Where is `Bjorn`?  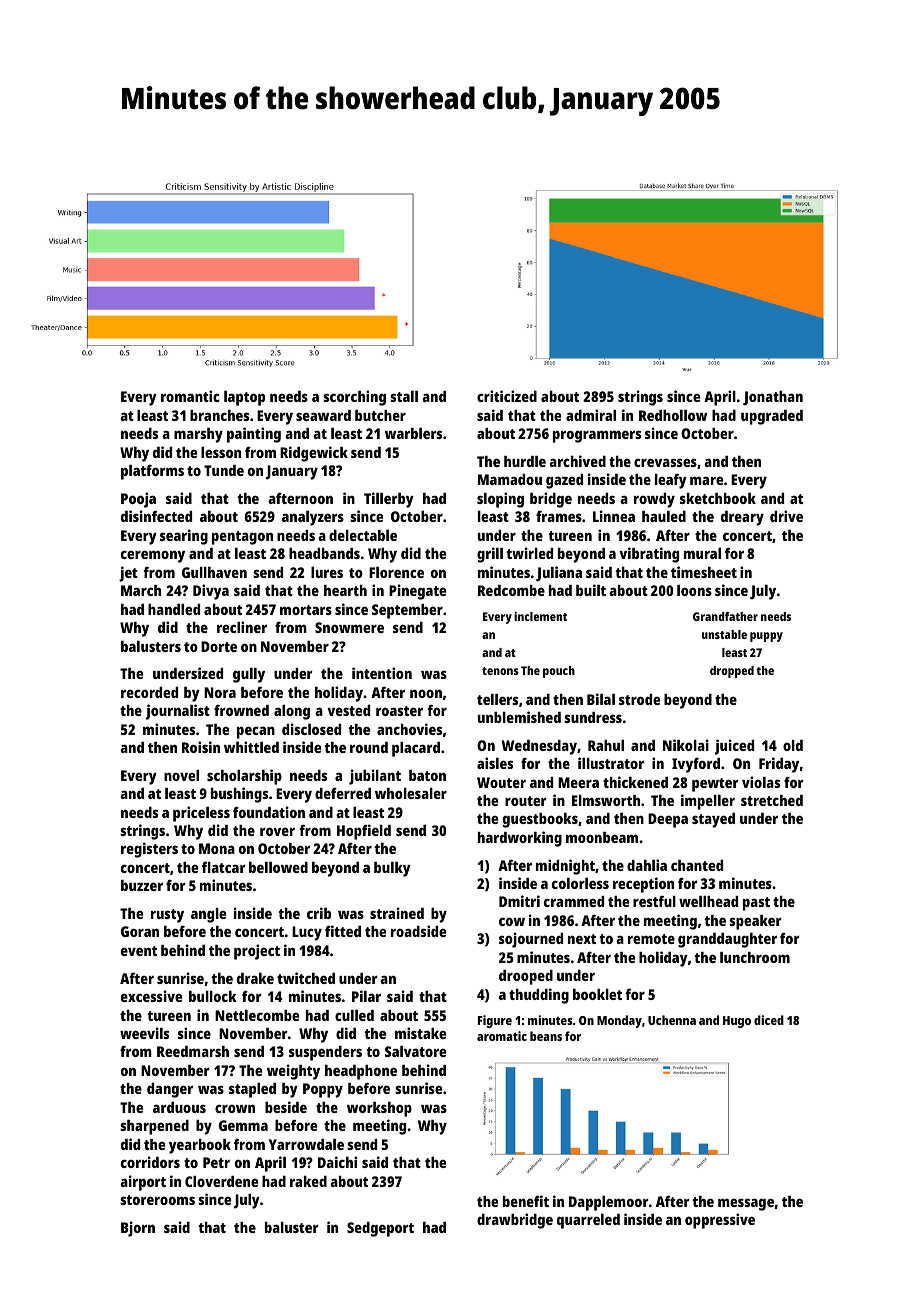
Bjorn is located at coordinates (138, 1229).
